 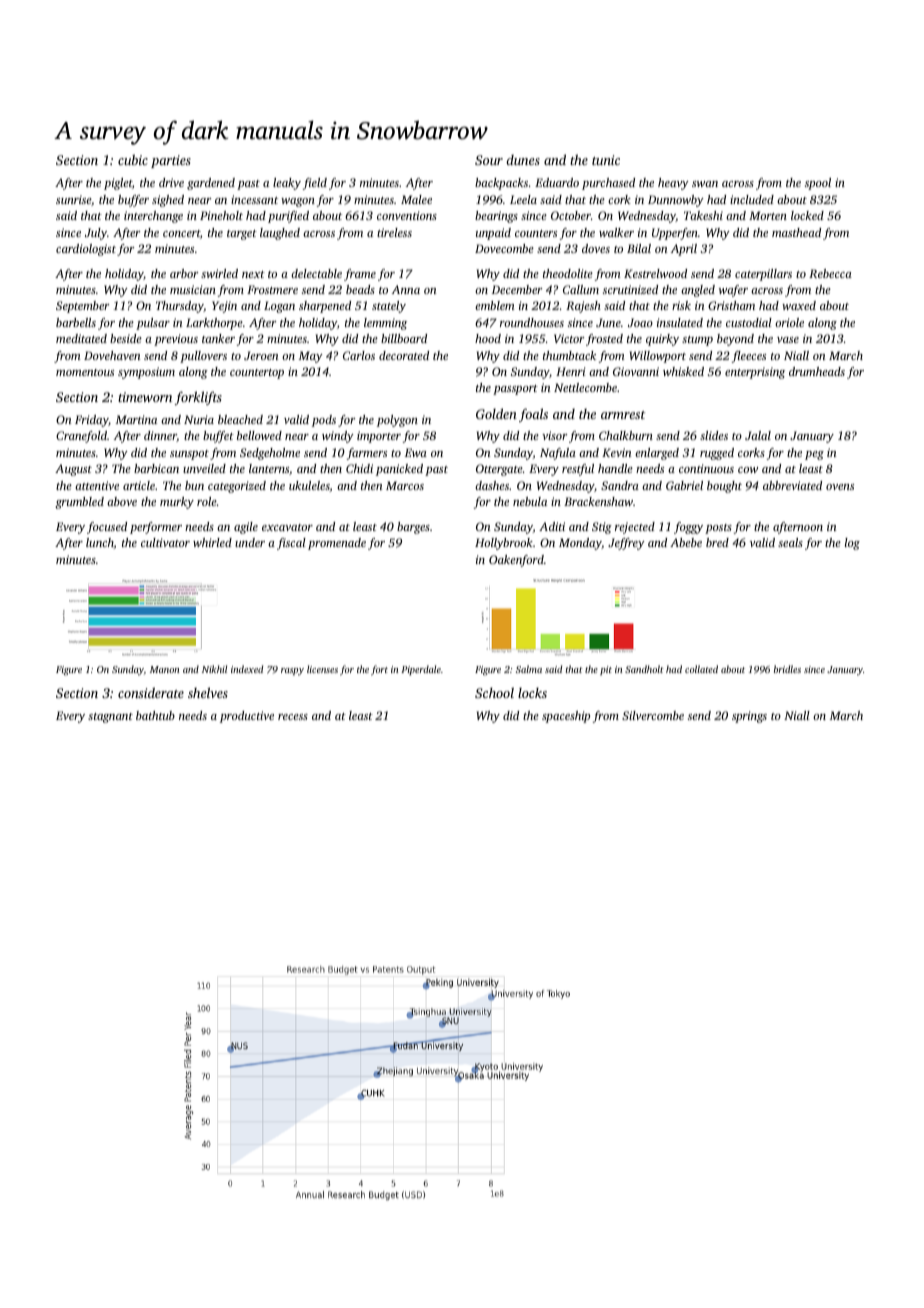 What do you see at coordinates (110, 718) in the screenshot?
I see `stagnant` at bounding box center [110, 718].
